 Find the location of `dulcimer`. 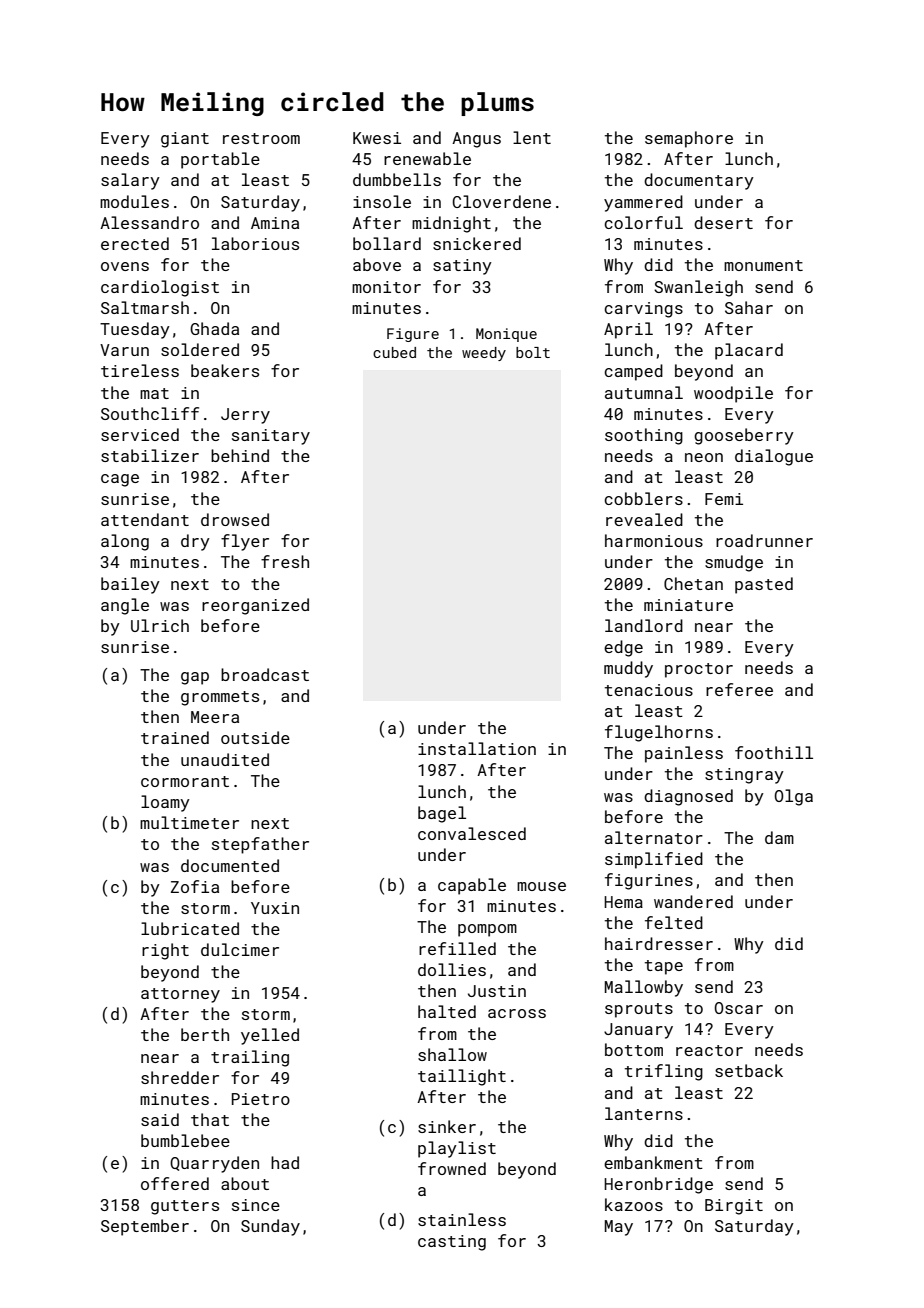

dulcimer is located at coordinates (240, 949).
